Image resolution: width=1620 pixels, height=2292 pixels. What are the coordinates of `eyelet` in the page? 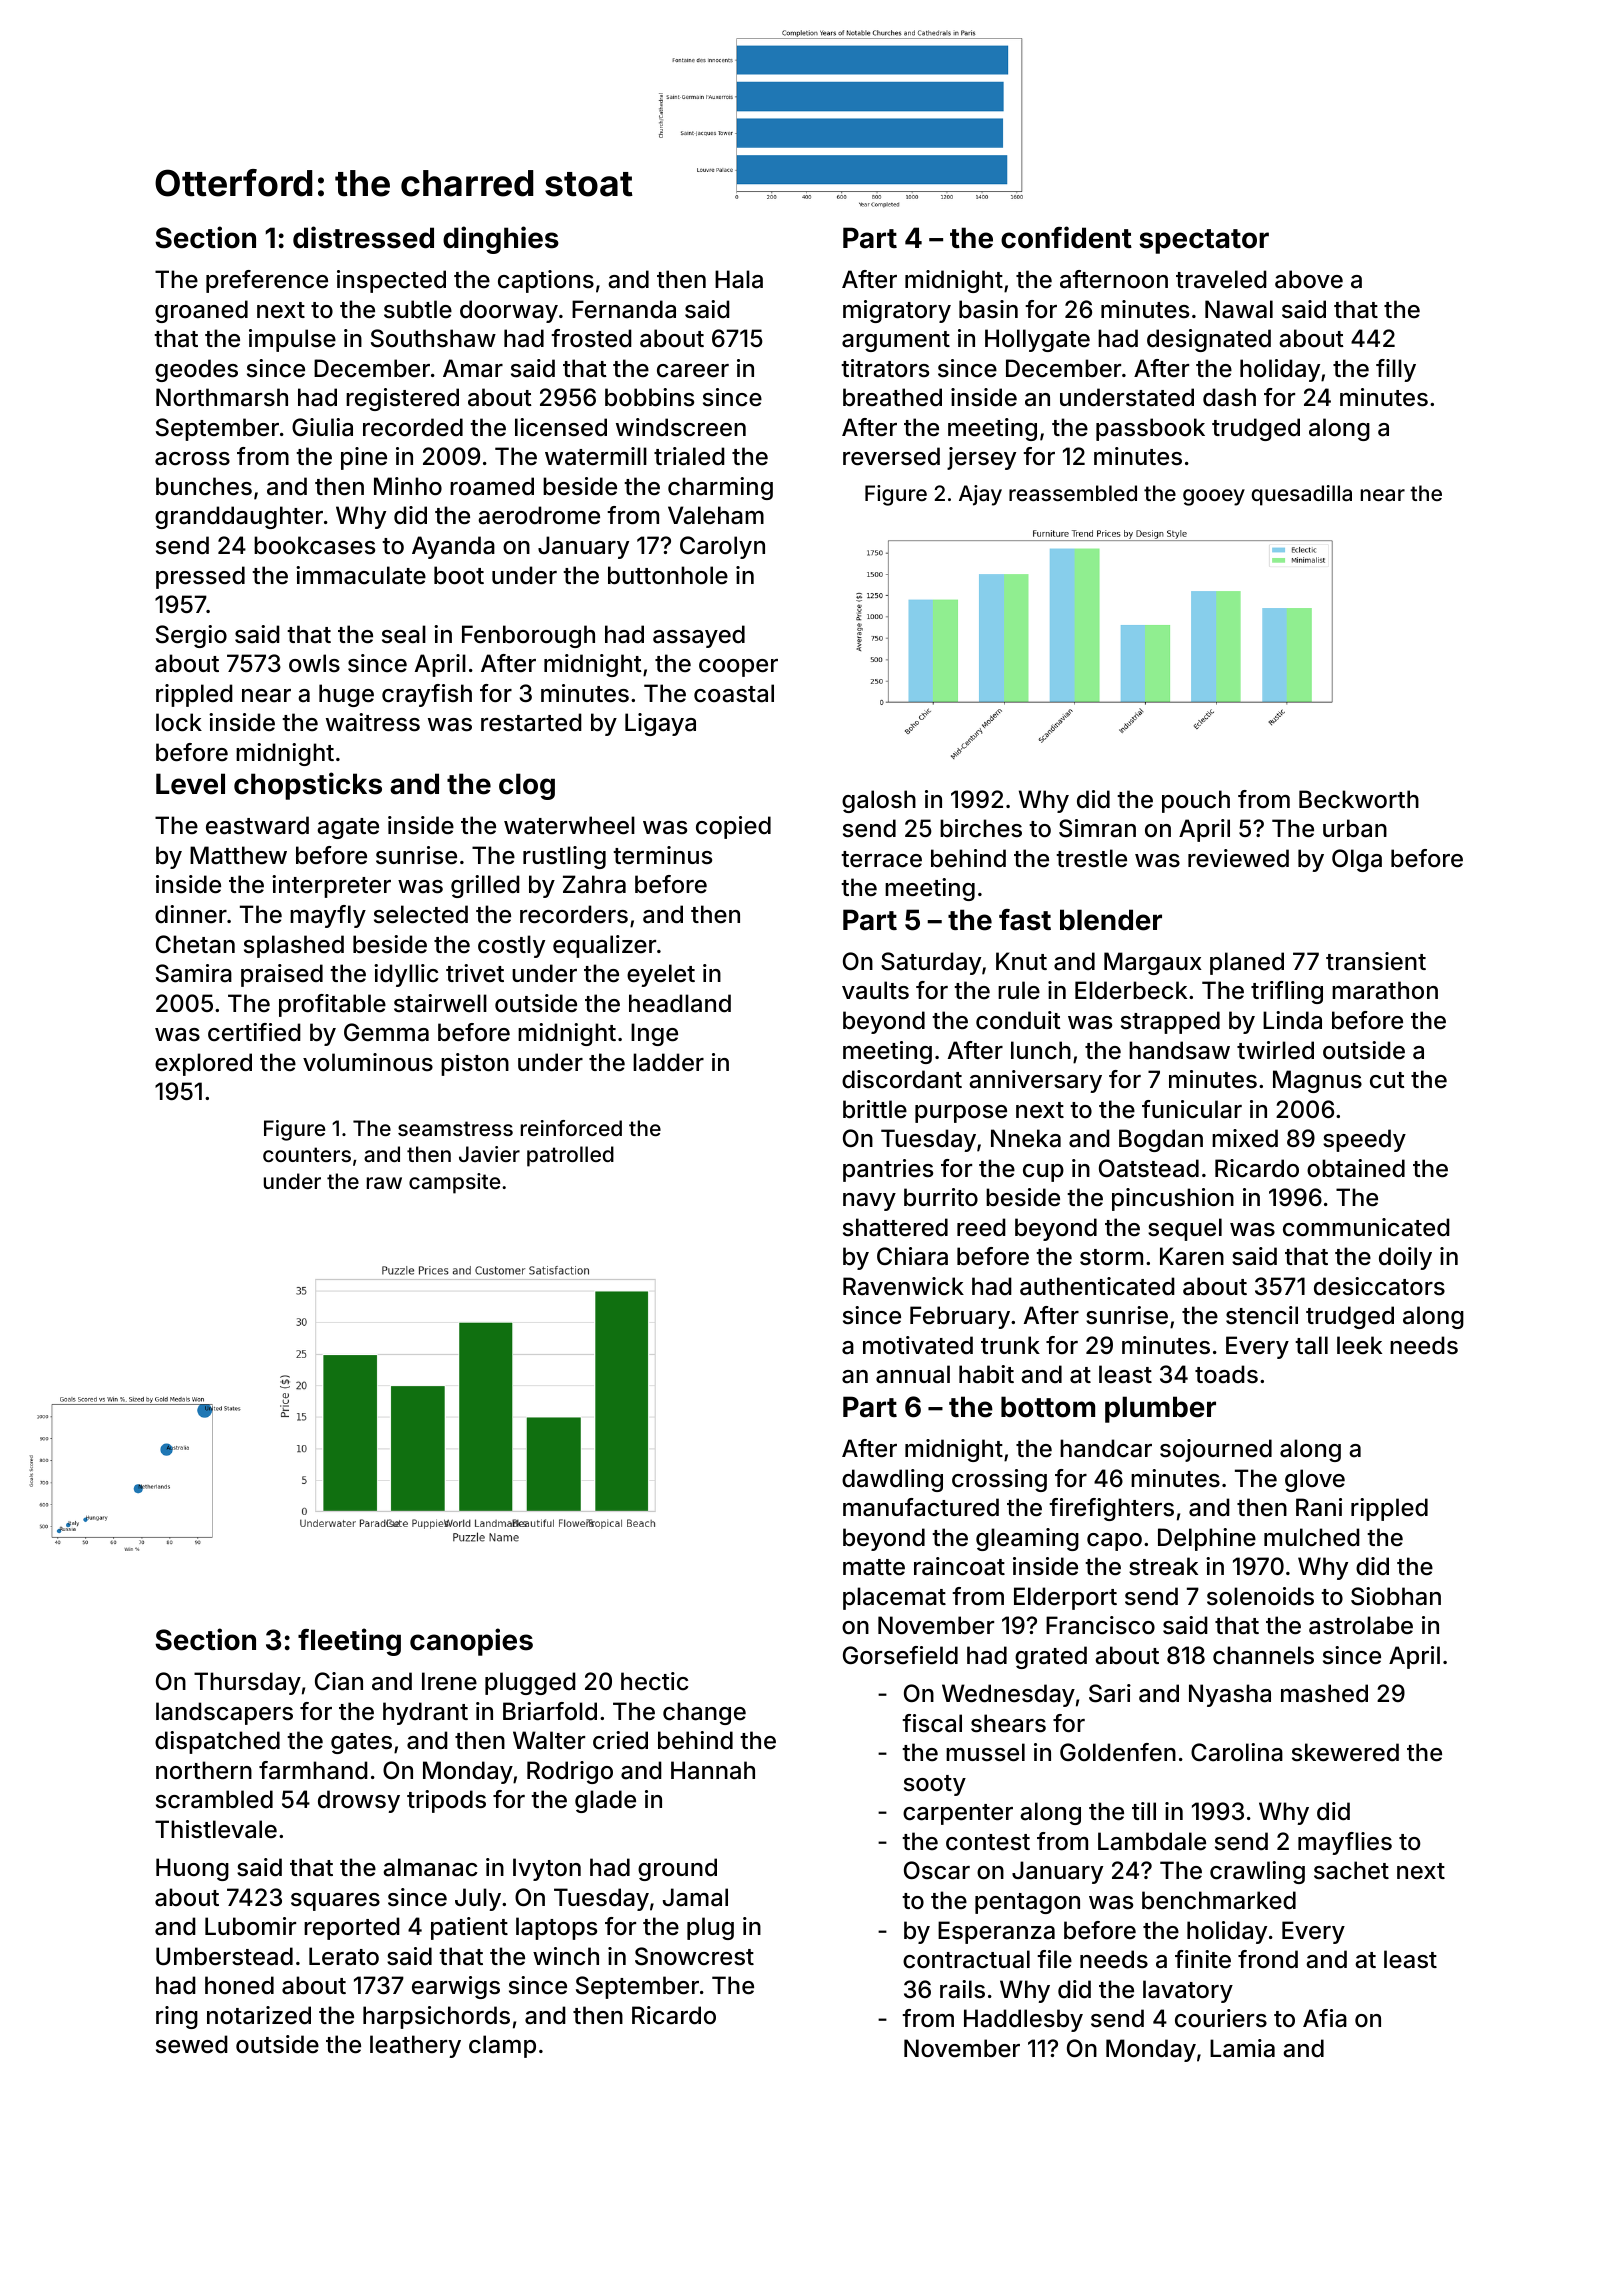 It's located at (661, 975).
